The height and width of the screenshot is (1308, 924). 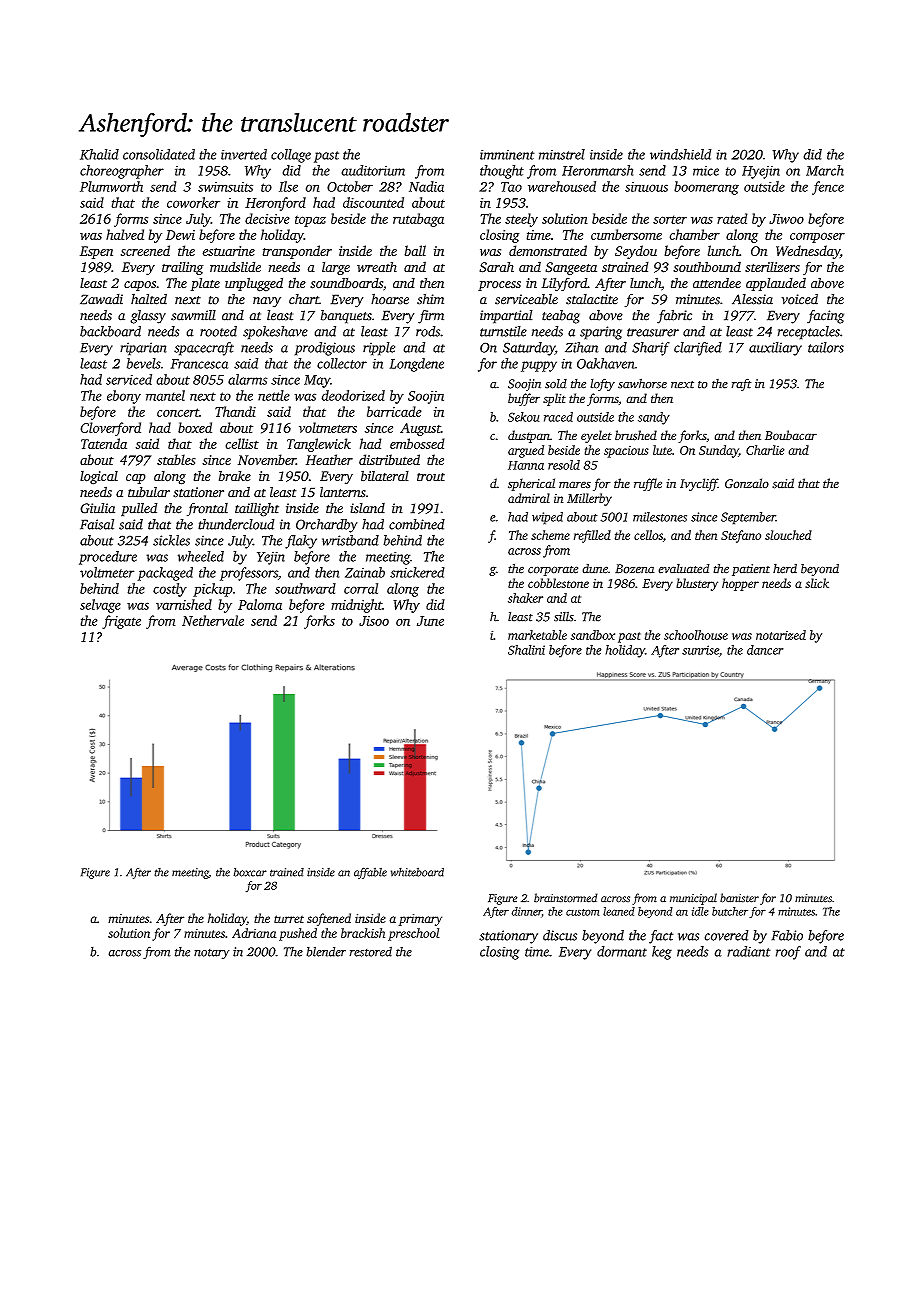 I want to click on frigate, so click(x=121, y=622).
